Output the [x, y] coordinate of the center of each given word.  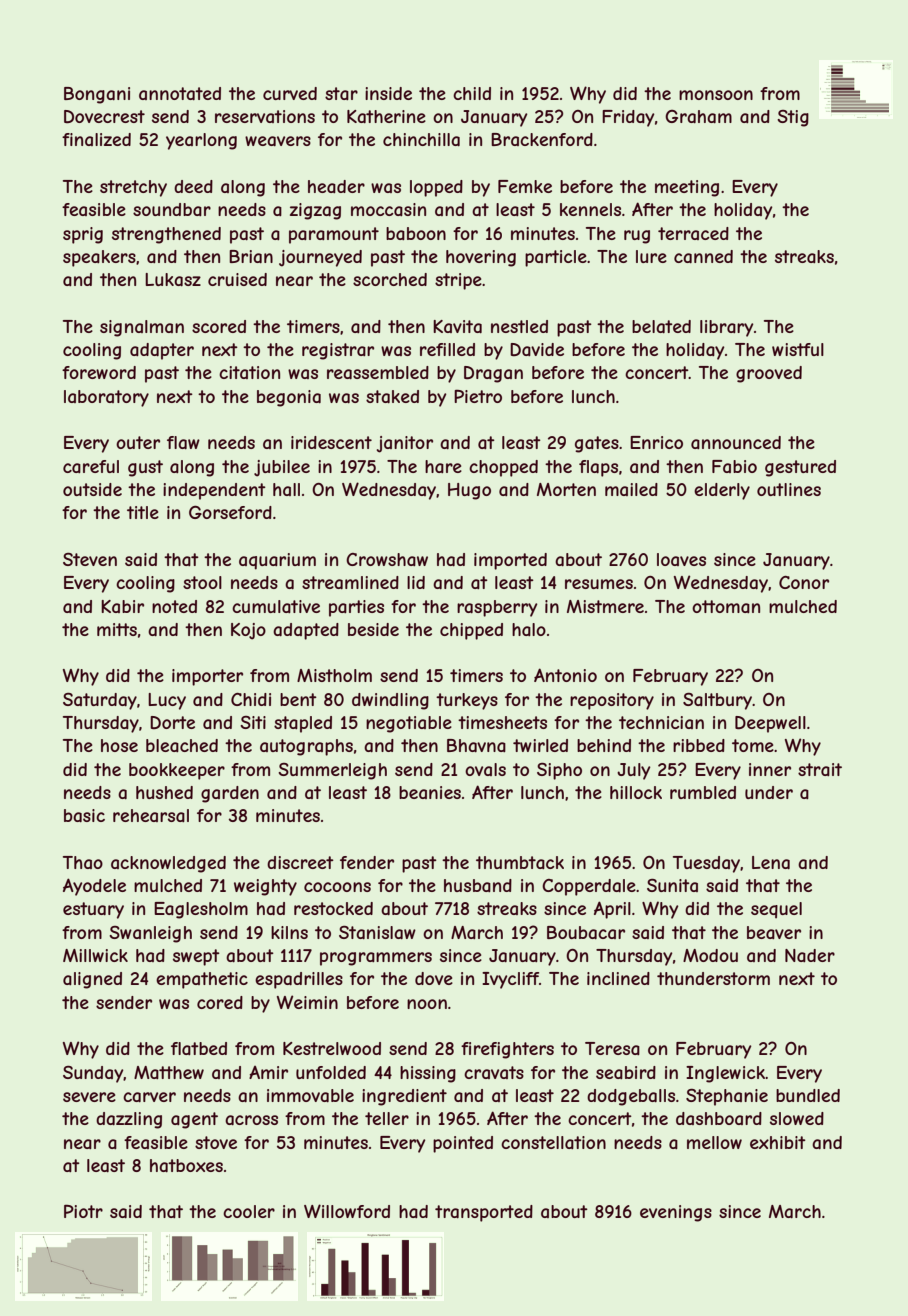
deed [193, 186]
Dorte [172, 722]
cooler [249, 1211]
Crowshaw [387, 559]
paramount [334, 235]
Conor [804, 582]
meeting [687, 188]
